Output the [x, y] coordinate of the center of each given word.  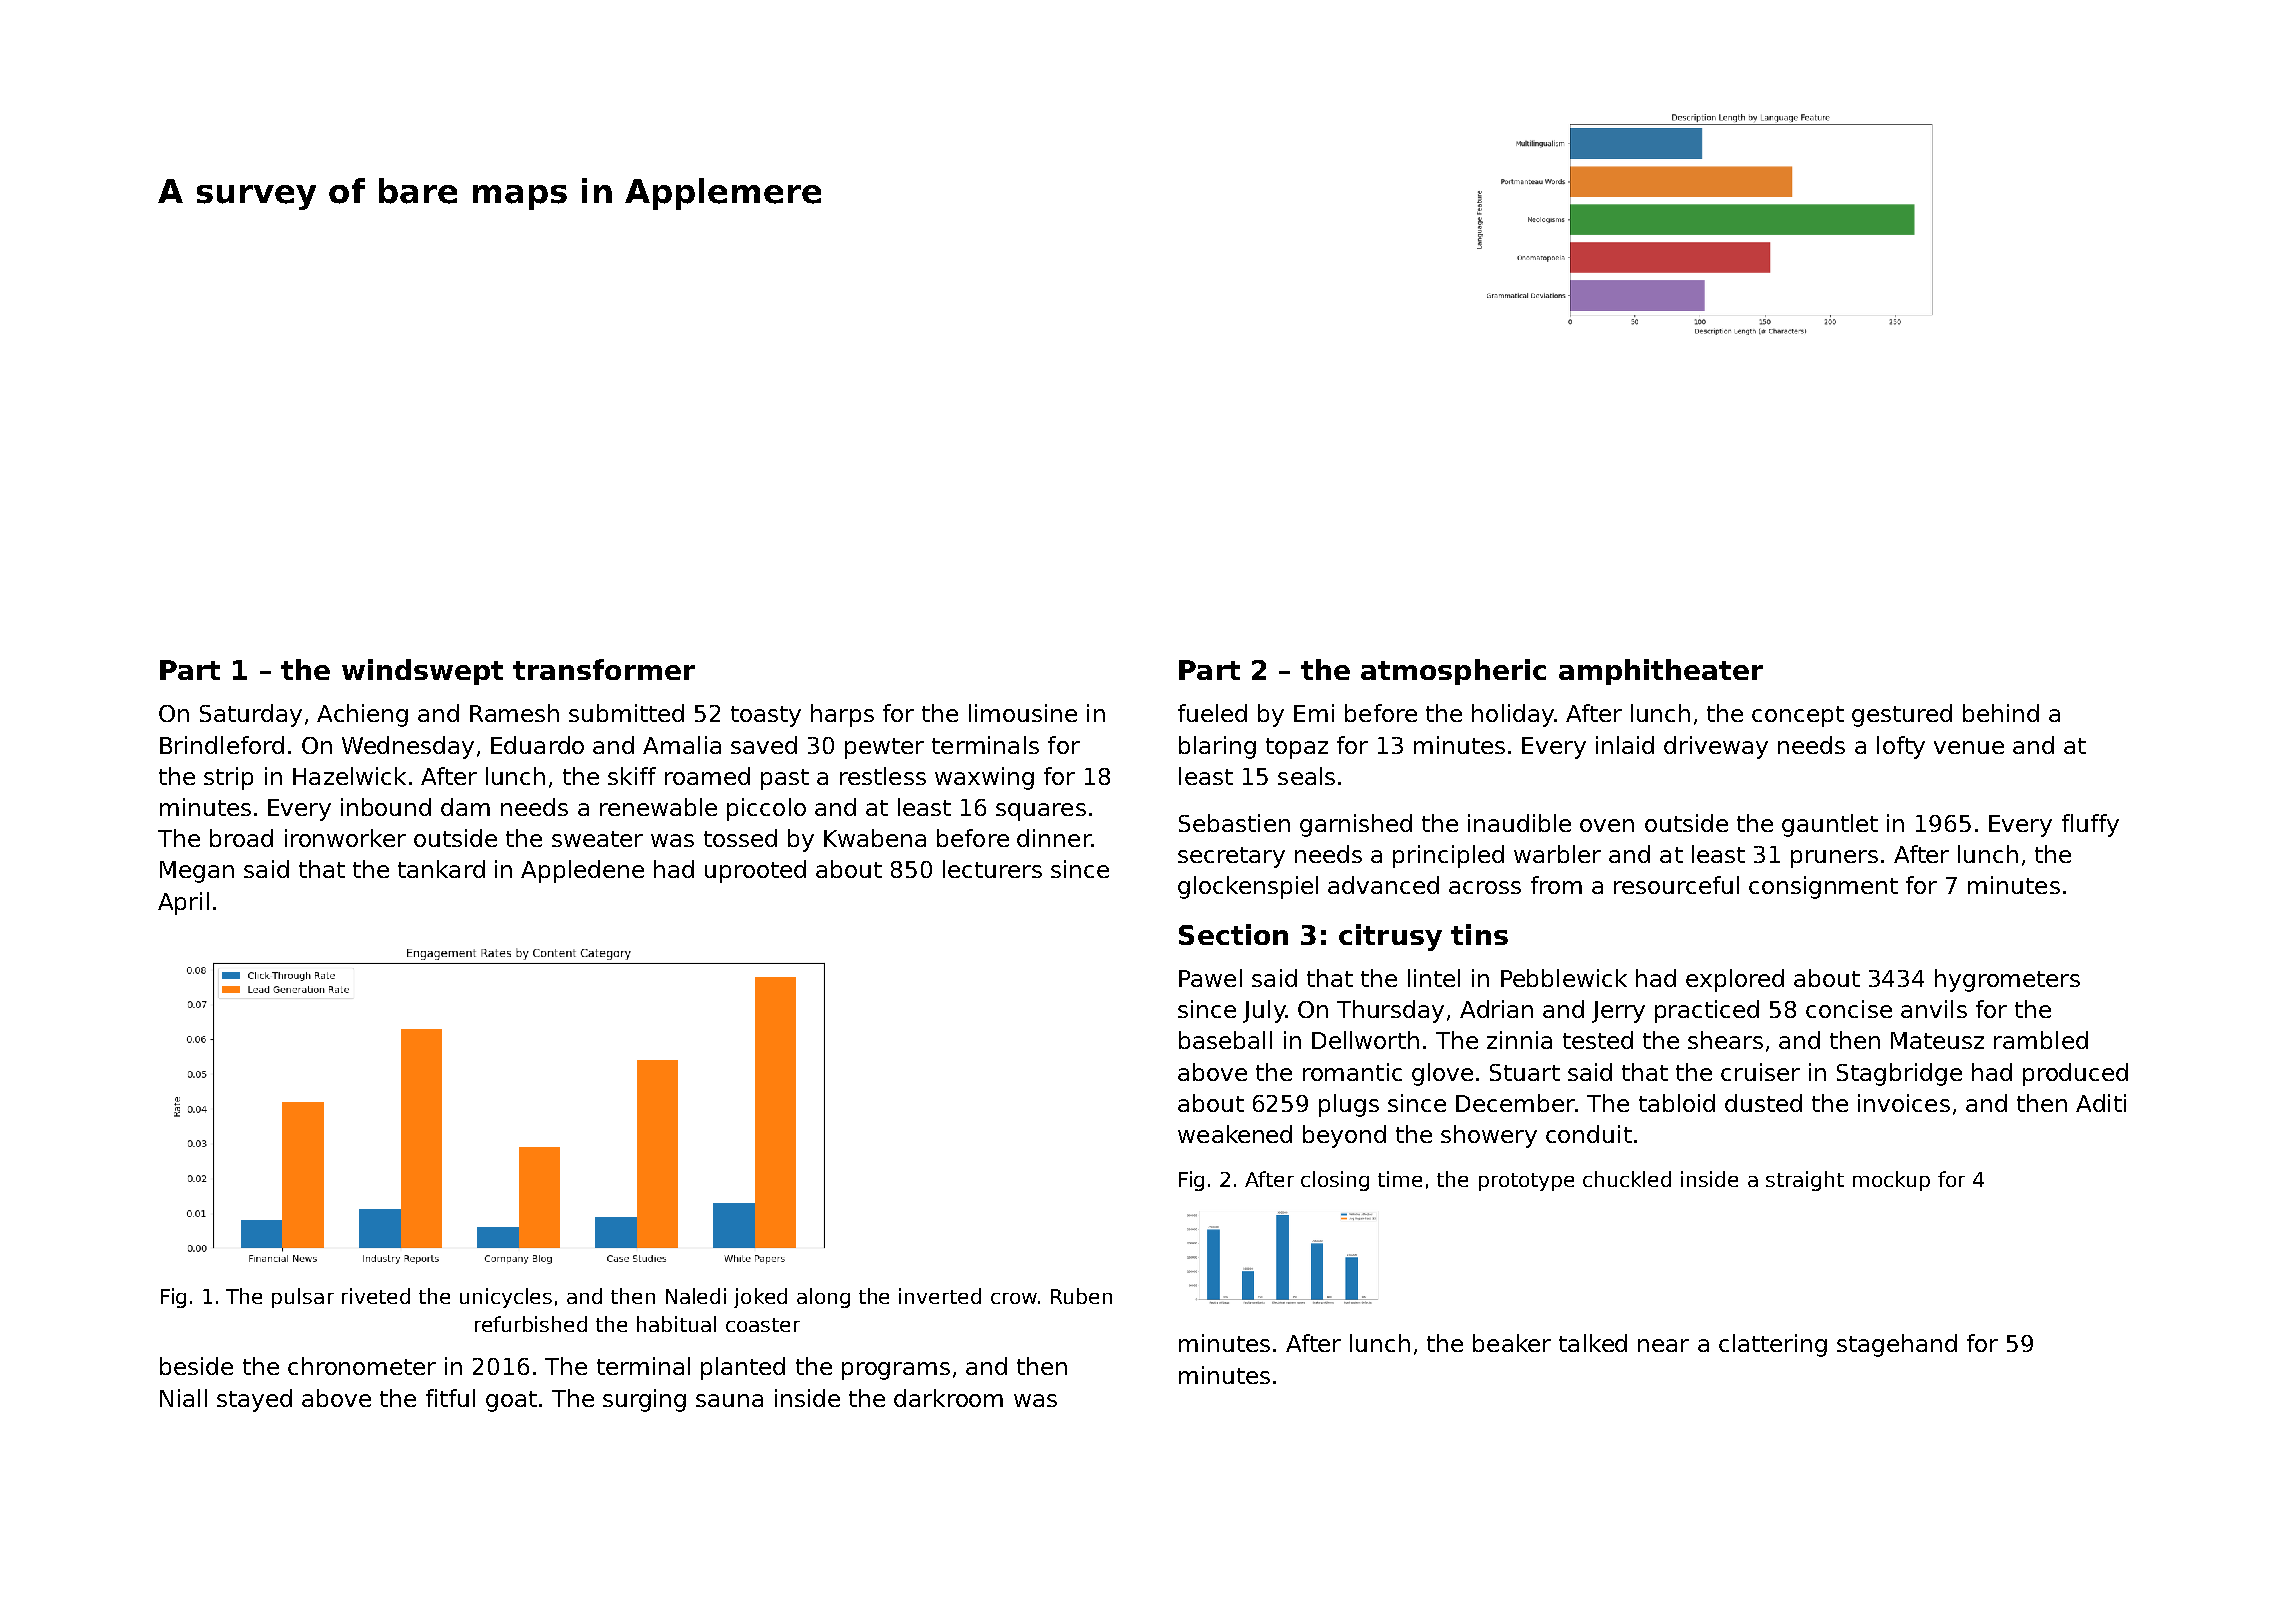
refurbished [531, 1324]
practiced [1707, 1011]
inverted [940, 1296]
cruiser [1760, 1072]
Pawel [1210, 978]
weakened [1235, 1134]
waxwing [984, 778]
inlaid [1625, 745]
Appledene [582, 871]
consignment [1823, 887]
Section [1233, 934]
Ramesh [514, 713]
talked [1593, 1343]
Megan [197, 872]
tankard [441, 869]
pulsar [303, 1298]
